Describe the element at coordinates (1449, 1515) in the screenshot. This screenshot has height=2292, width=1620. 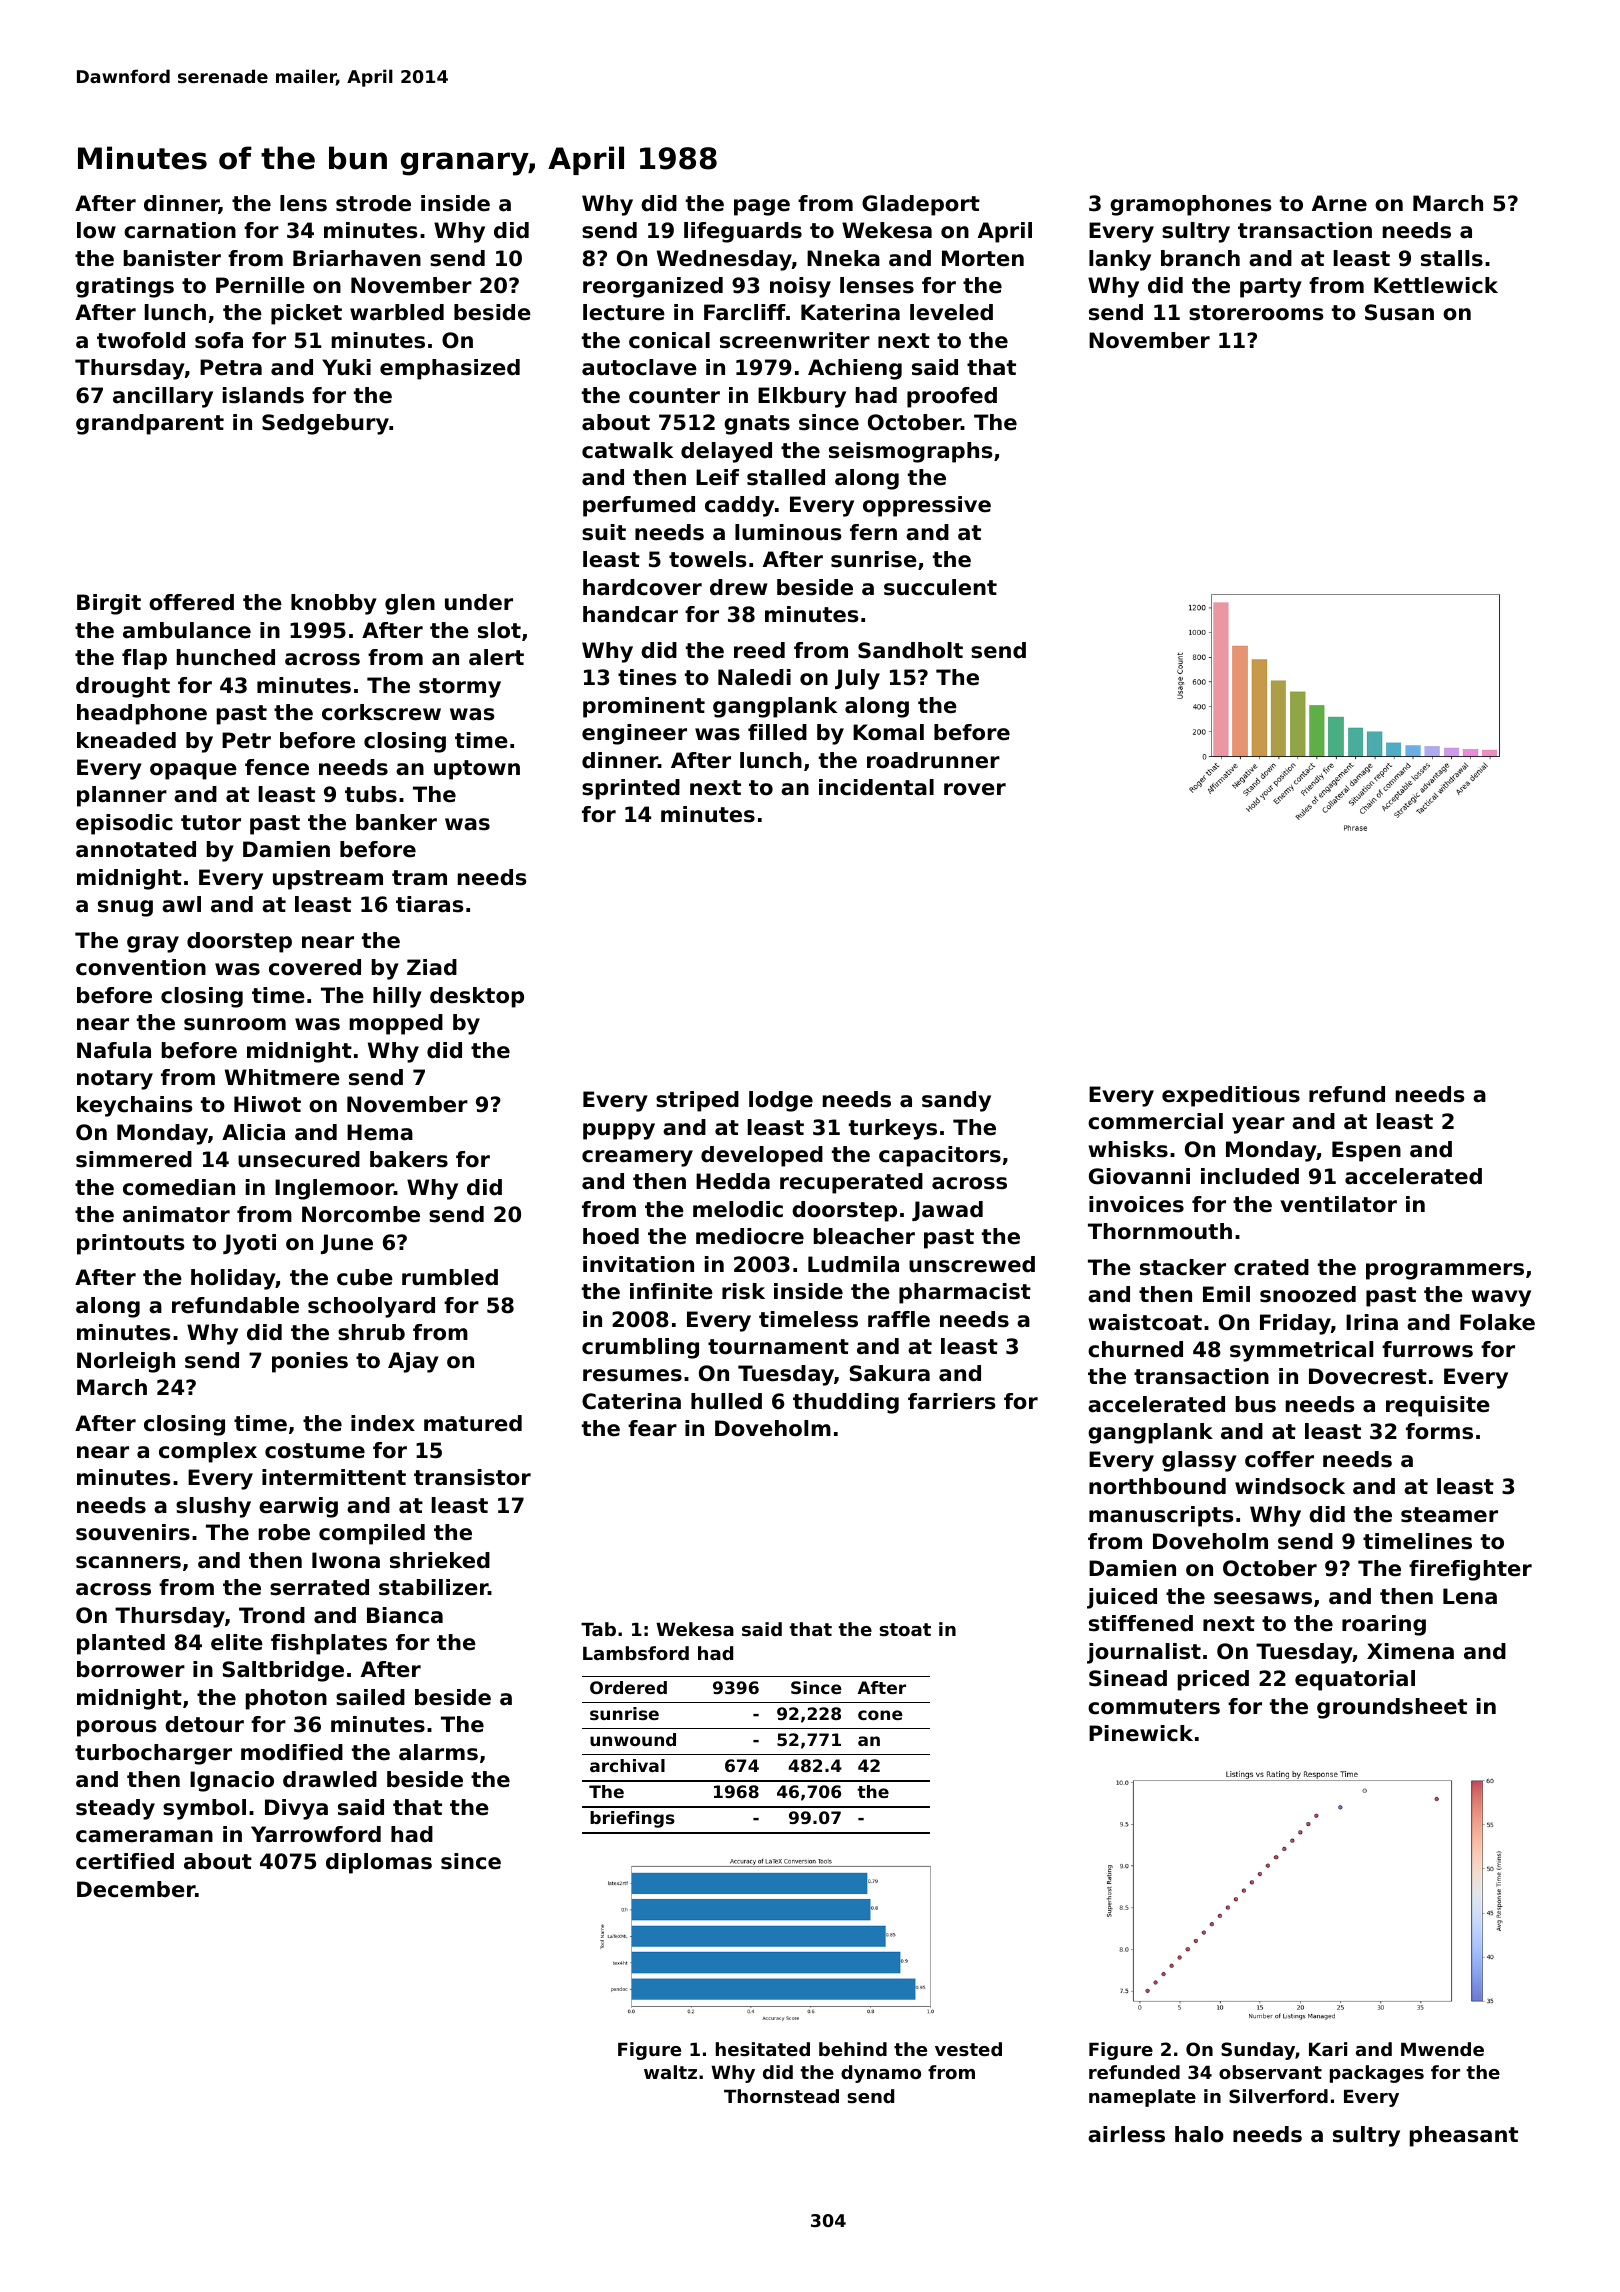
I see `steamer` at that location.
